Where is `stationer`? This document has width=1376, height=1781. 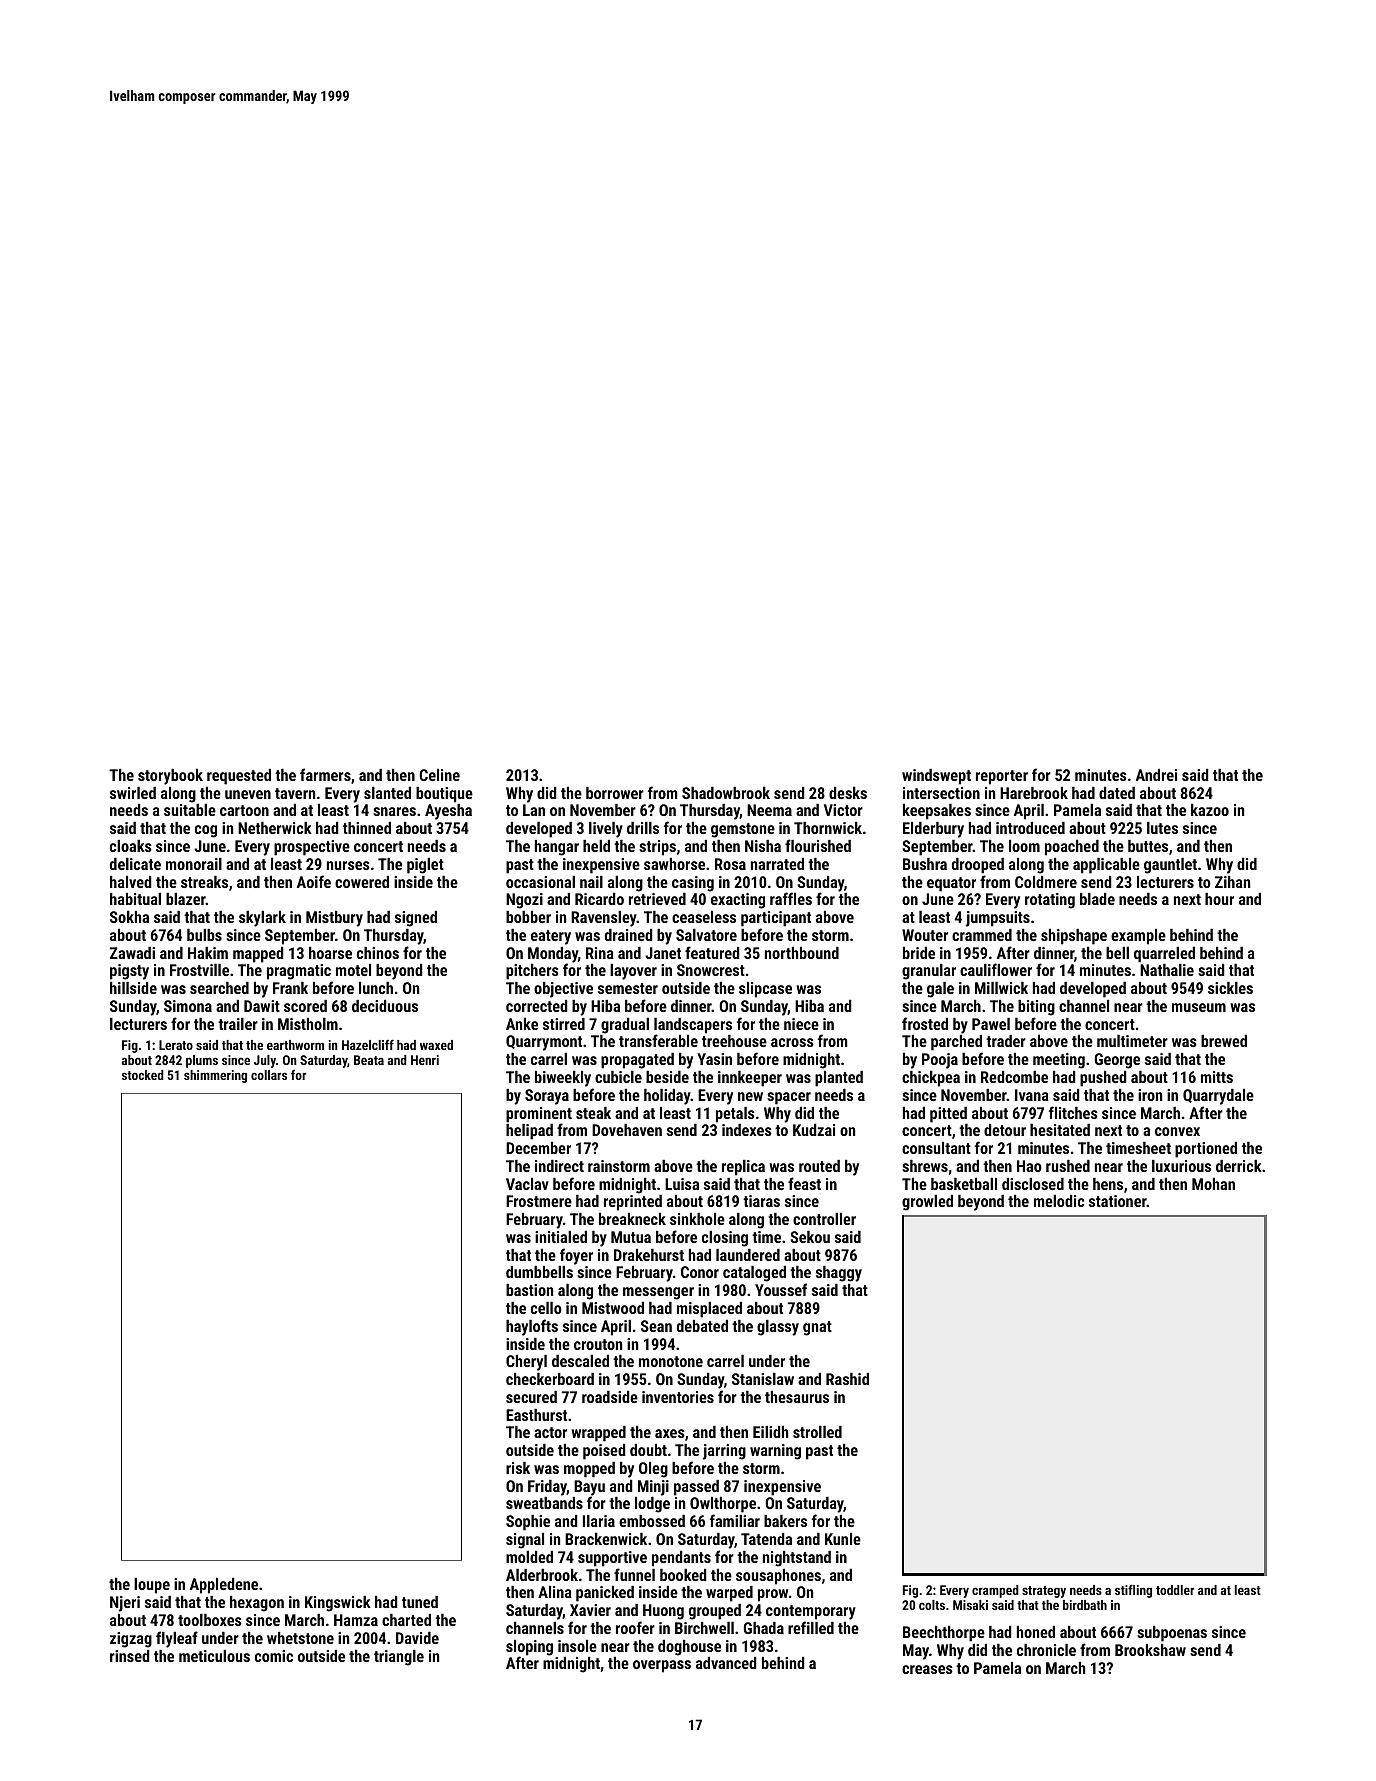
stationer is located at coordinates (1118, 1201).
